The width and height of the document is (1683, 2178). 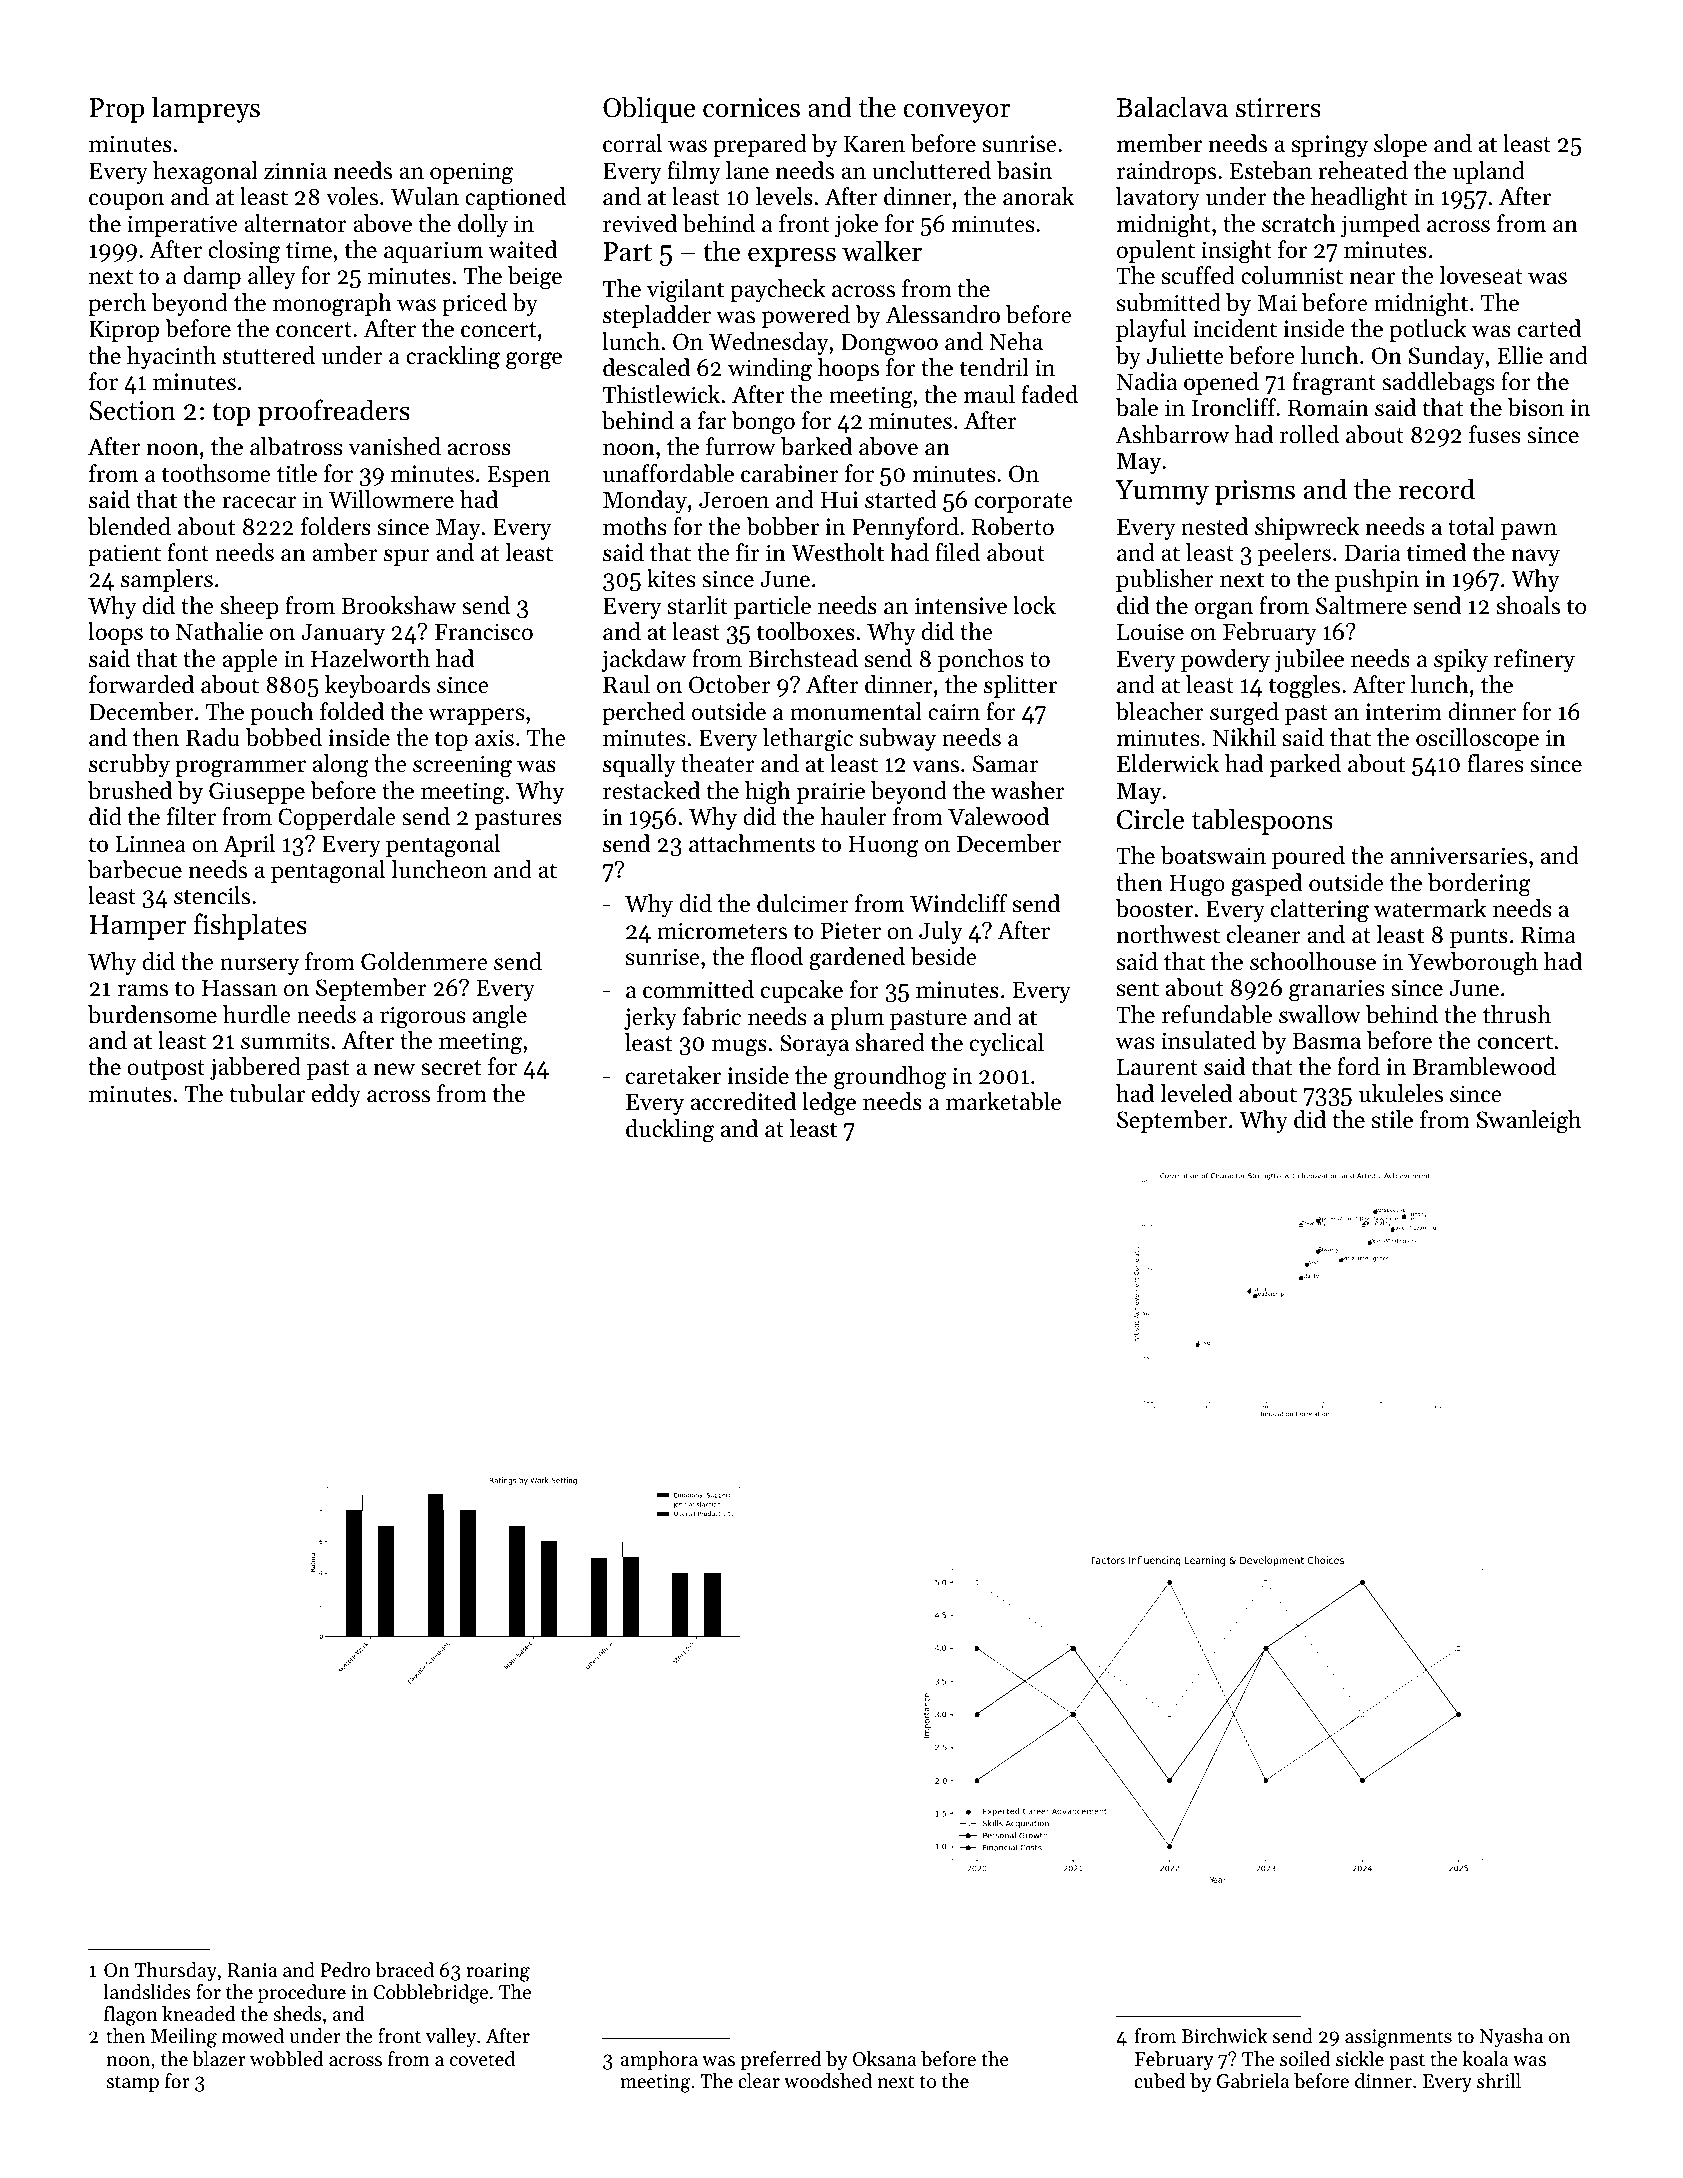 What do you see at coordinates (694, 172) in the document?
I see `filmy` at bounding box center [694, 172].
